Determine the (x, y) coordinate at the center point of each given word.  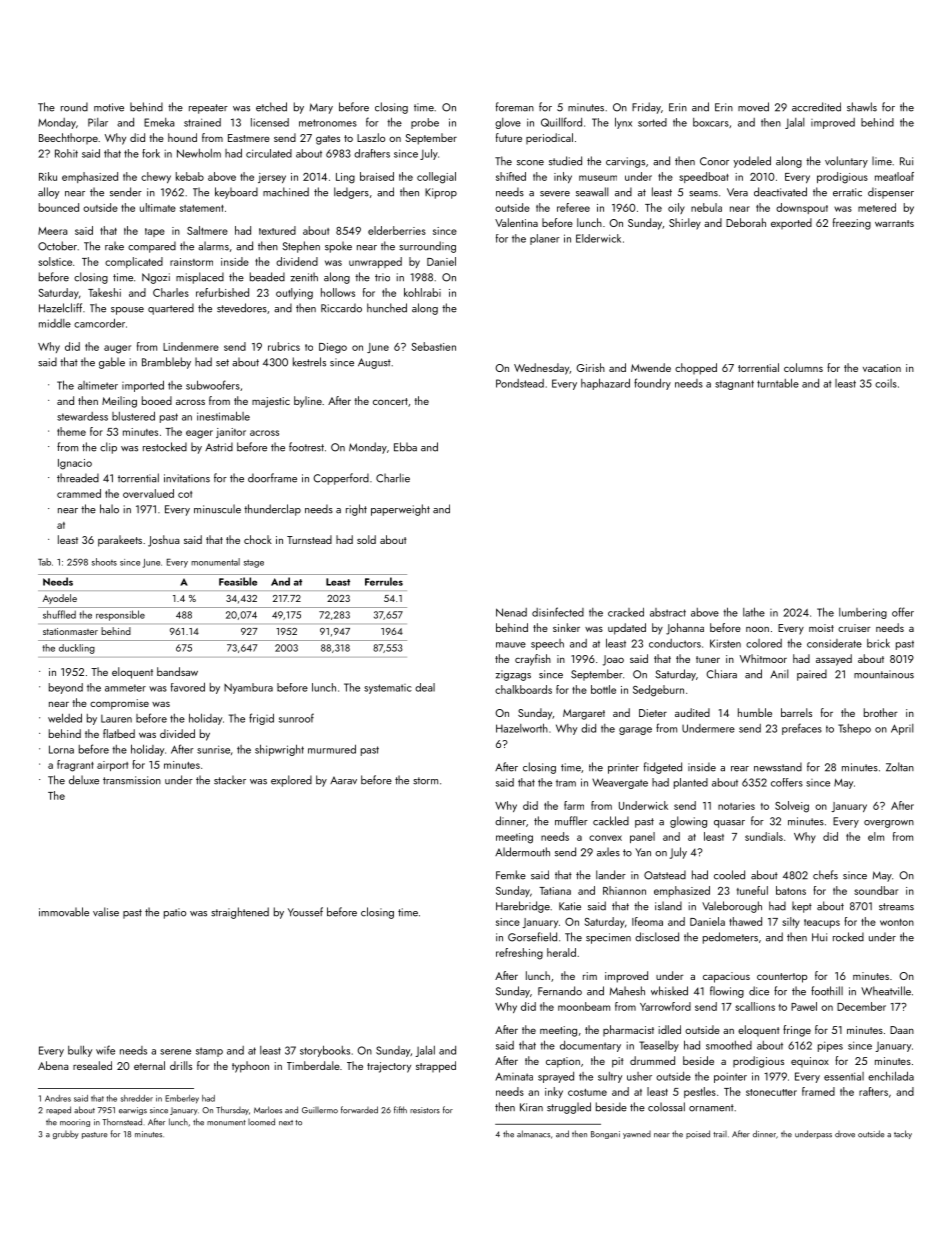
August (374, 363)
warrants (894, 223)
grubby (66, 1135)
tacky (903, 1134)
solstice (55, 261)
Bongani (605, 1135)
